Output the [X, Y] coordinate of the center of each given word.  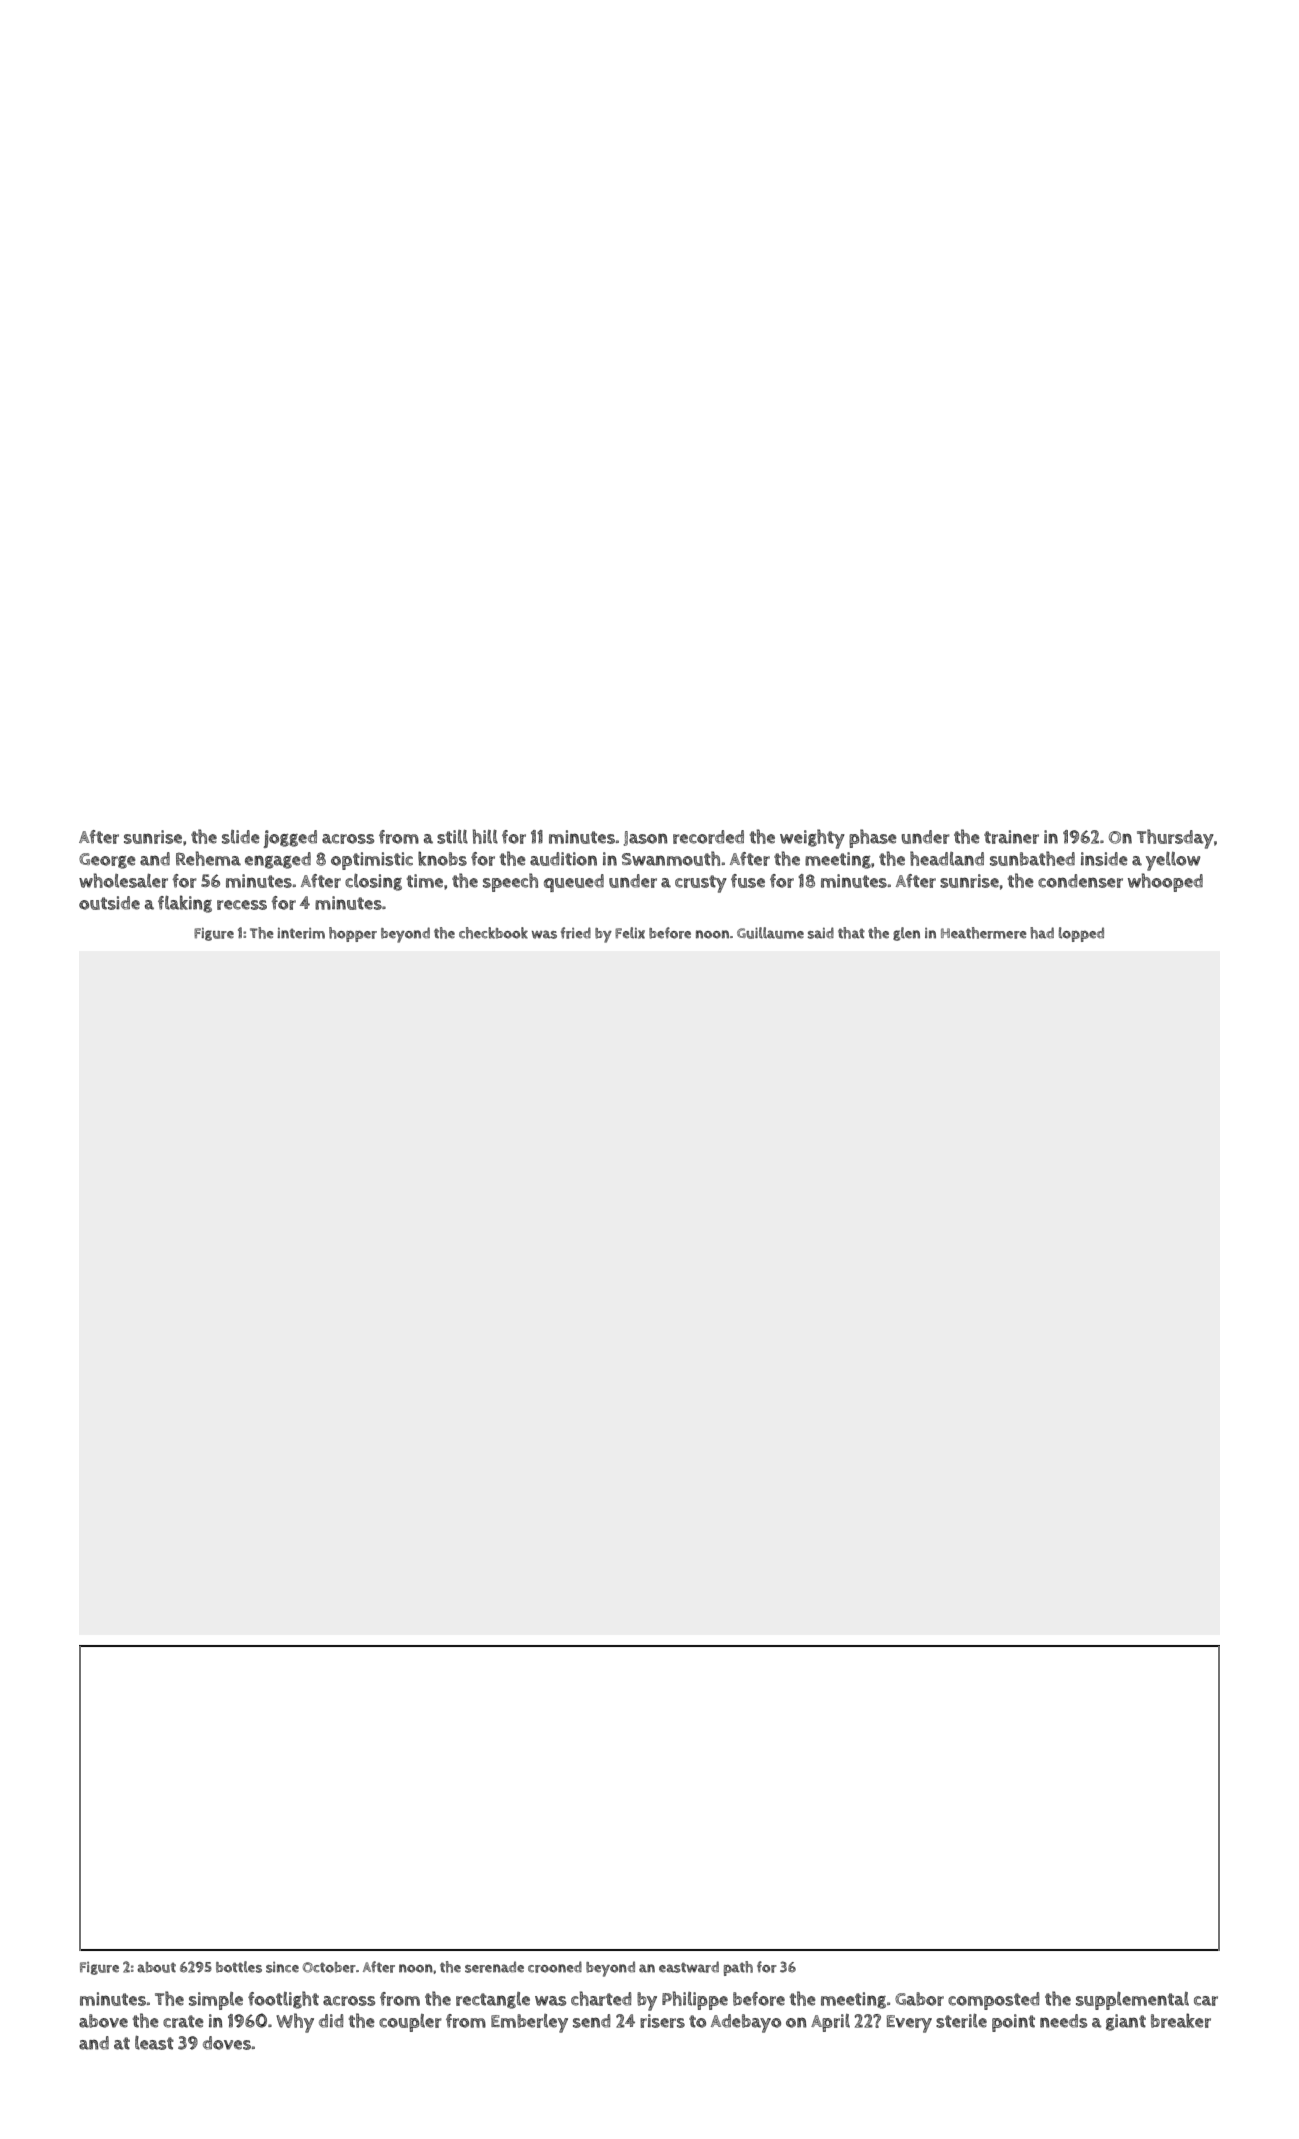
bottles [239, 1967]
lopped [1081, 934]
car [1206, 2001]
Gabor [919, 1999]
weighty [812, 839]
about [156, 1967]
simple [216, 2001]
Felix [630, 933]
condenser [1080, 881]
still [452, 837]
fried [576, 933]
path [738, 1968]
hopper [353, 934]
